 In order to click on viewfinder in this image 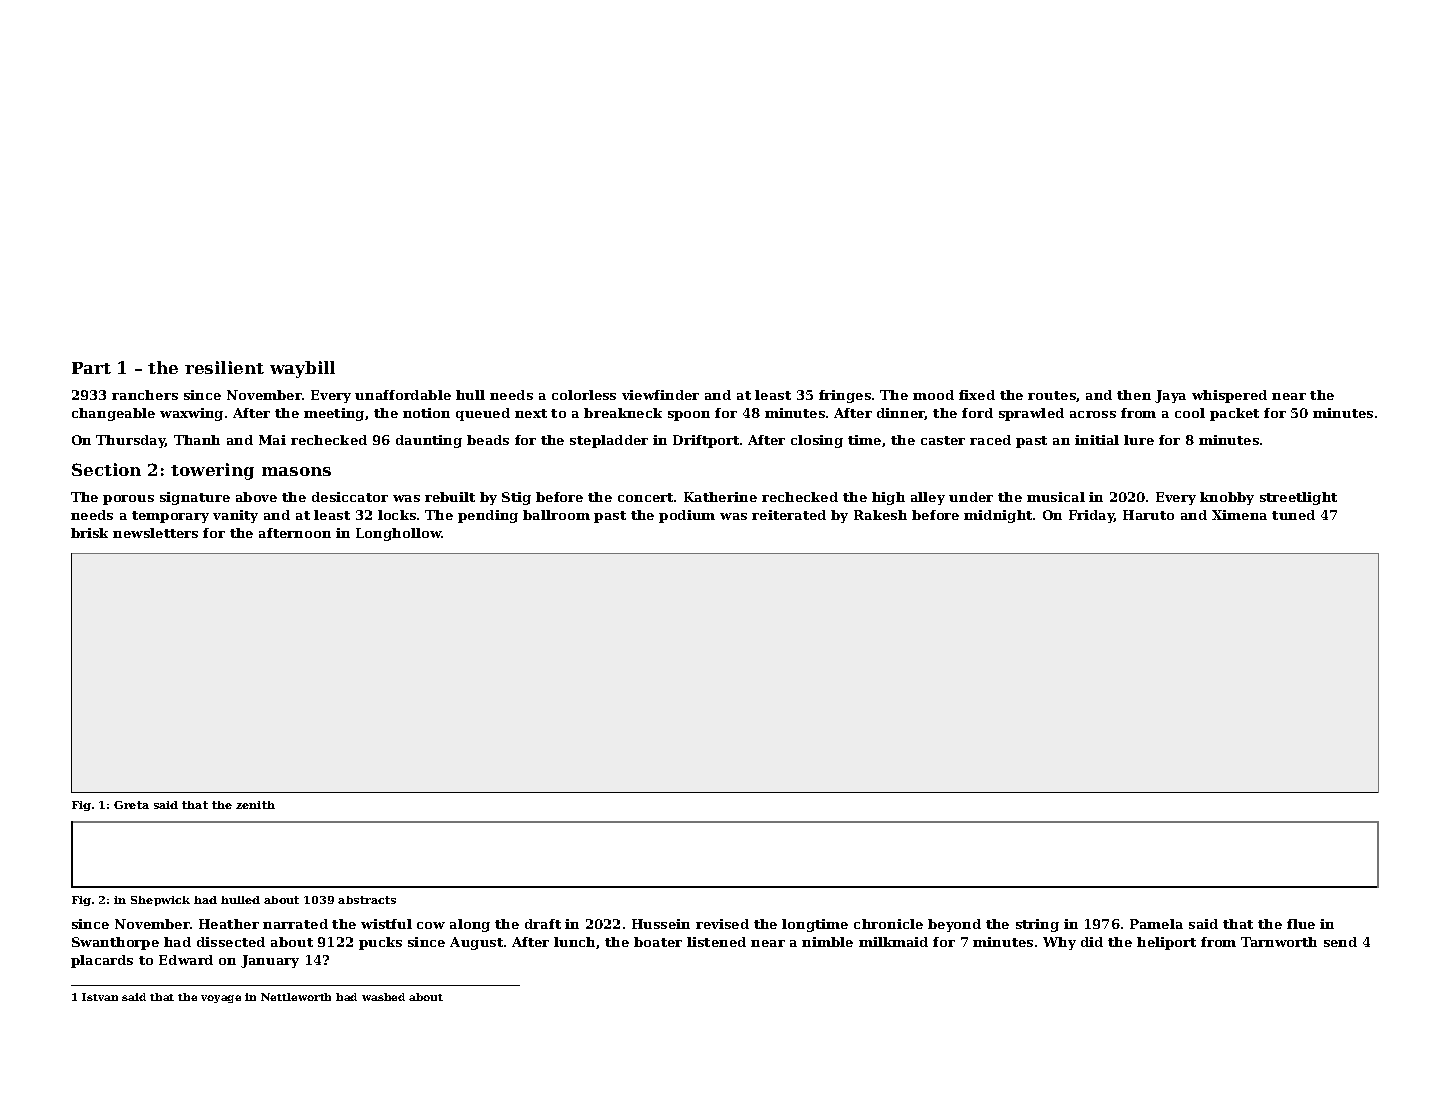, I will do `click(660, 395)`.
